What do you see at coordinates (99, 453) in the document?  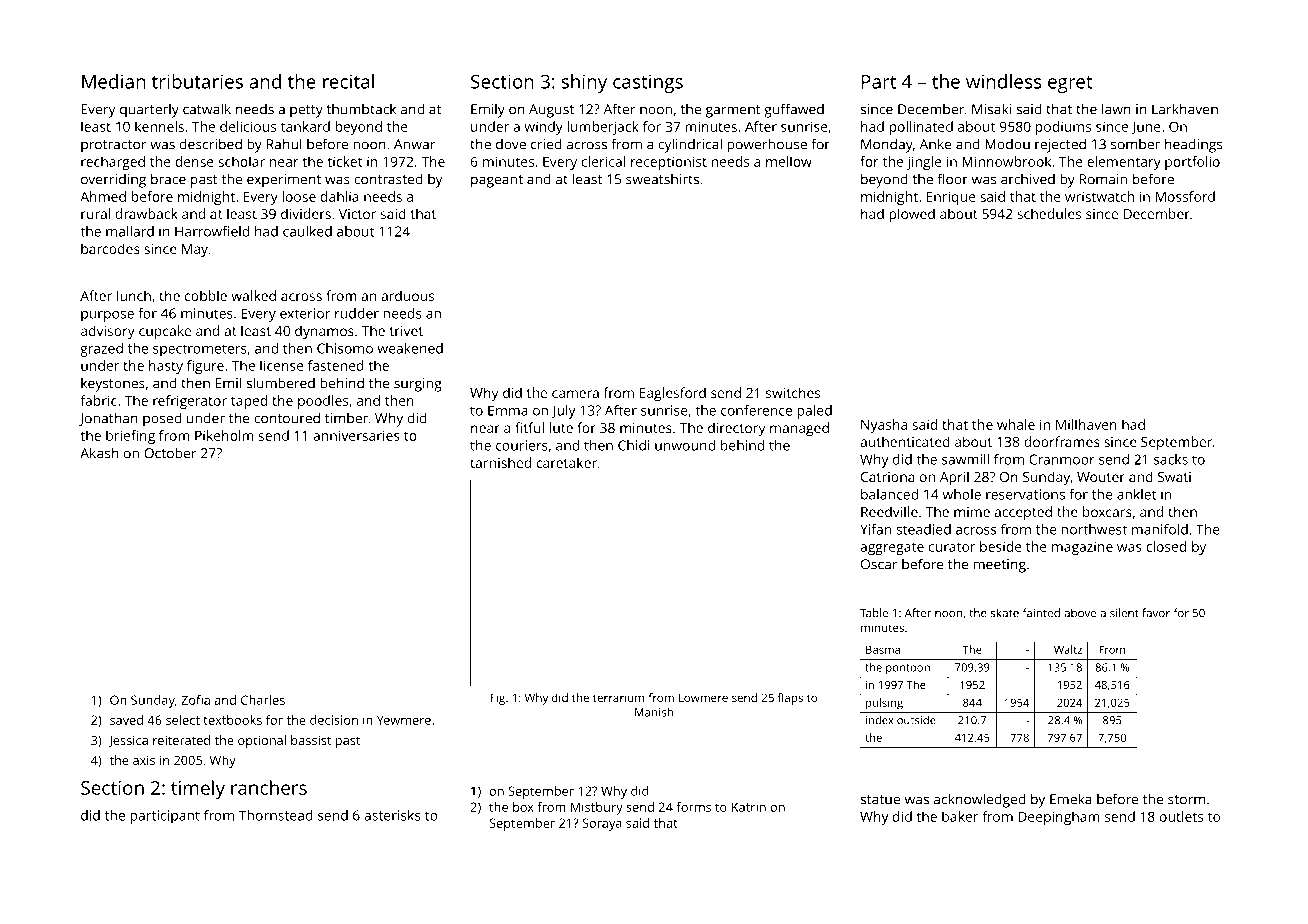 I see `Akash` at bounding box center [99, 453].
